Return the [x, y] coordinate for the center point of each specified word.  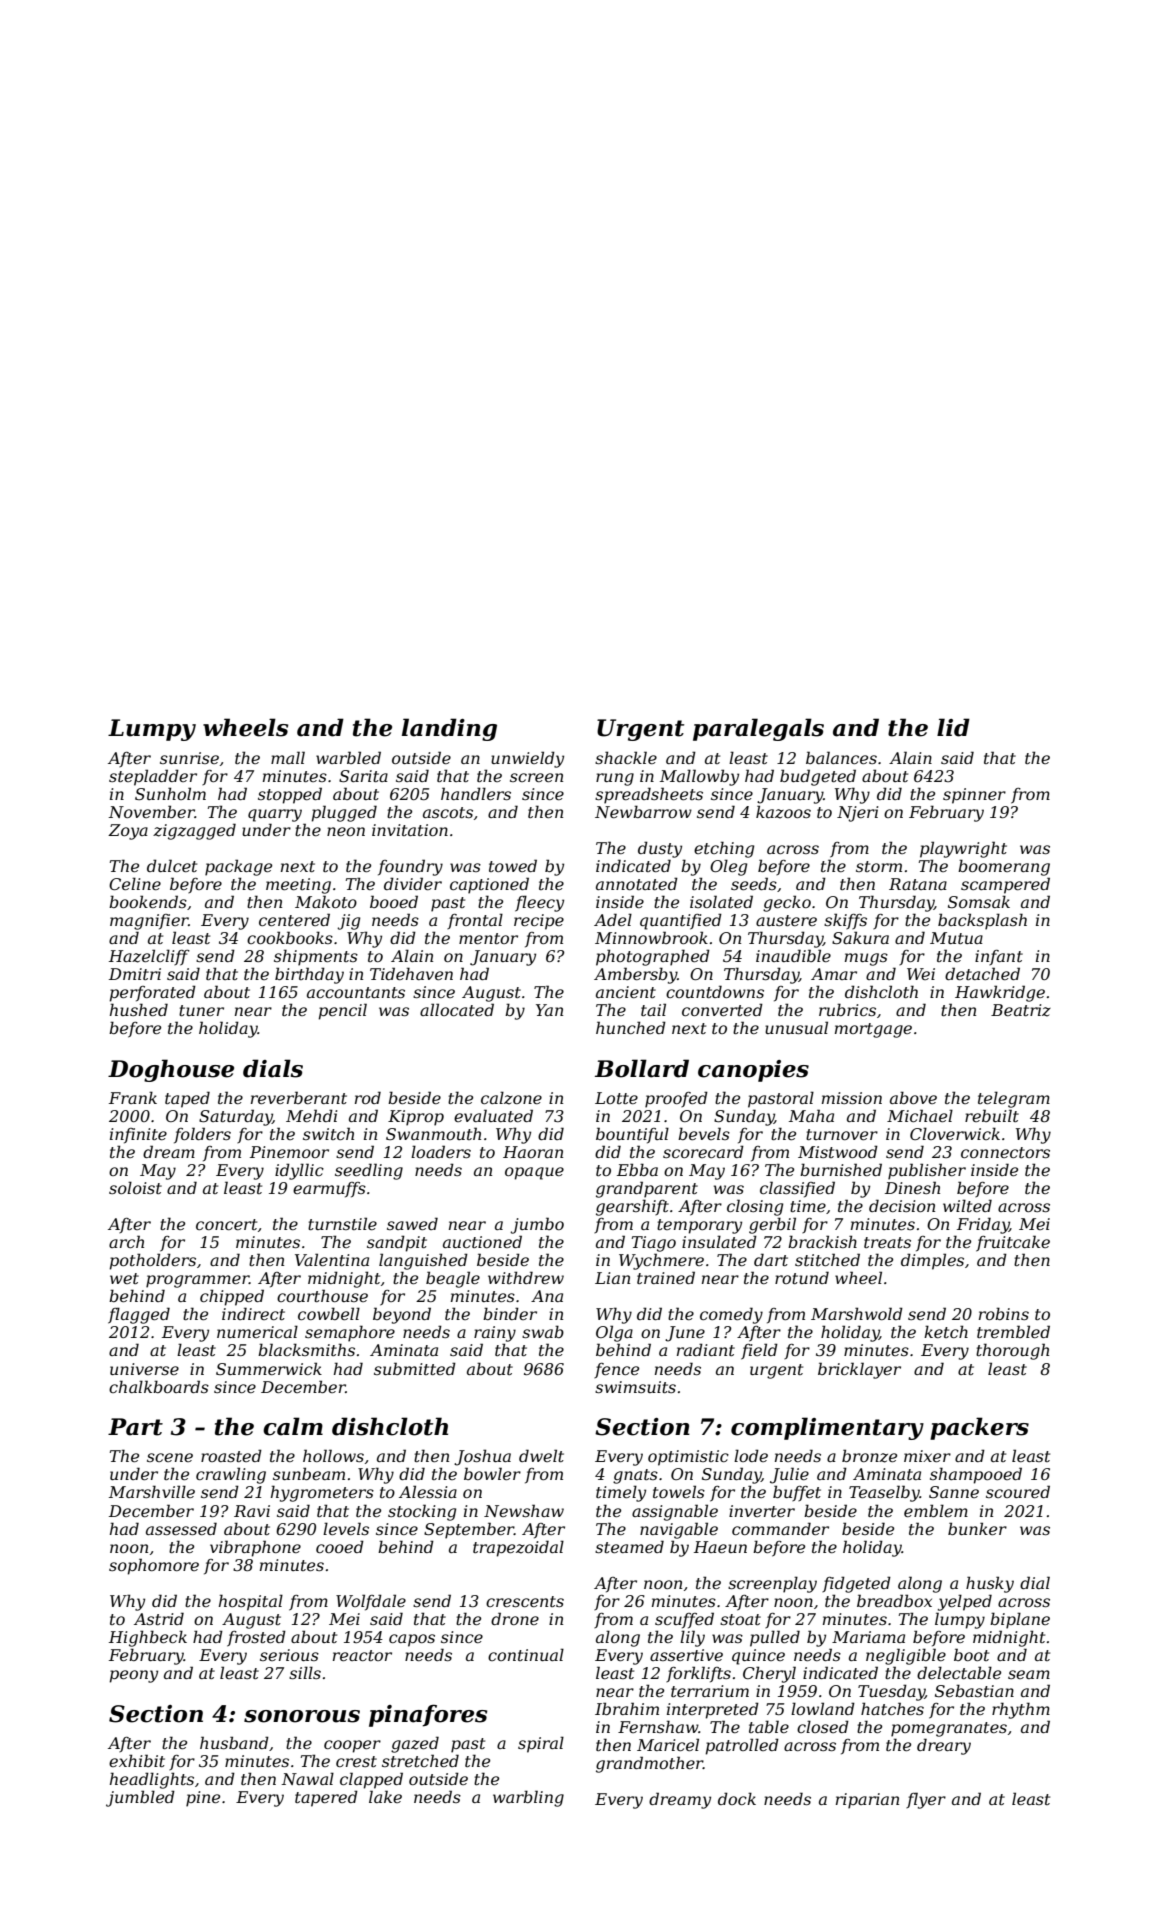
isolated [721, 901]
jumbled [140, 1798]
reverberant [299, 1097]
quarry [275, 815]
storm [879, 866]
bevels [704, 1133]
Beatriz [1021, 1010]
